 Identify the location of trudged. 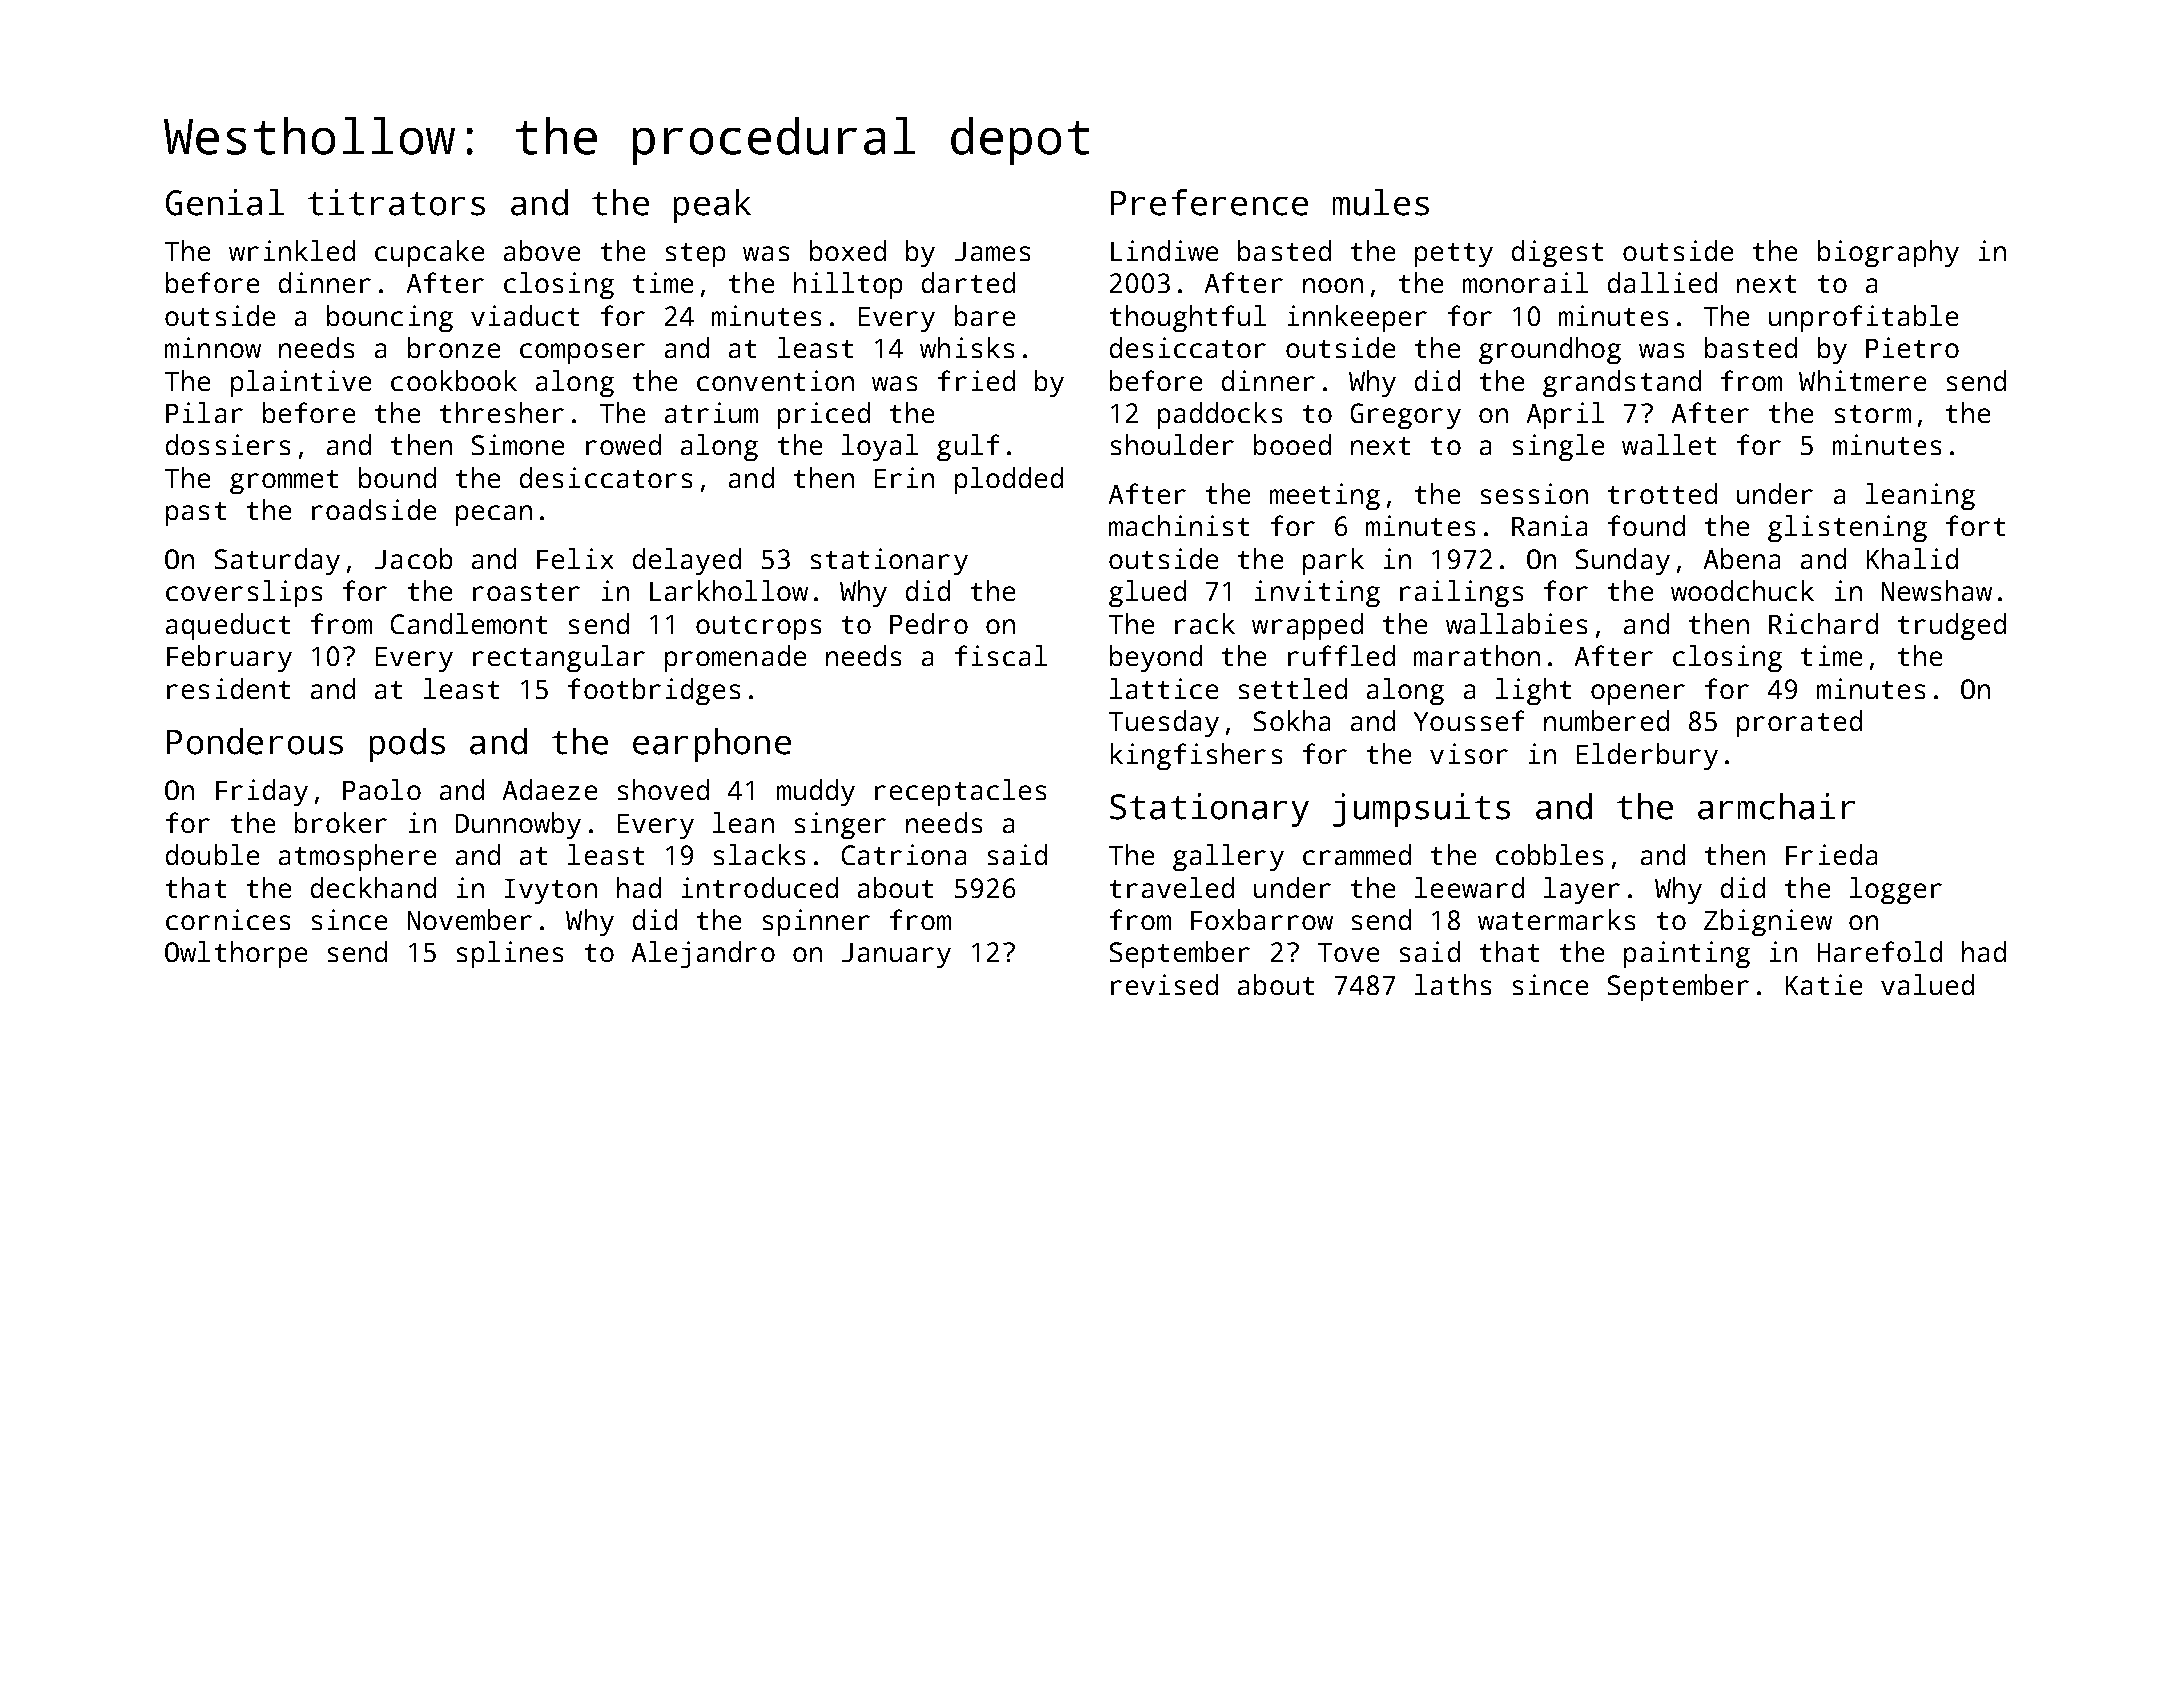
(1952, 626).
